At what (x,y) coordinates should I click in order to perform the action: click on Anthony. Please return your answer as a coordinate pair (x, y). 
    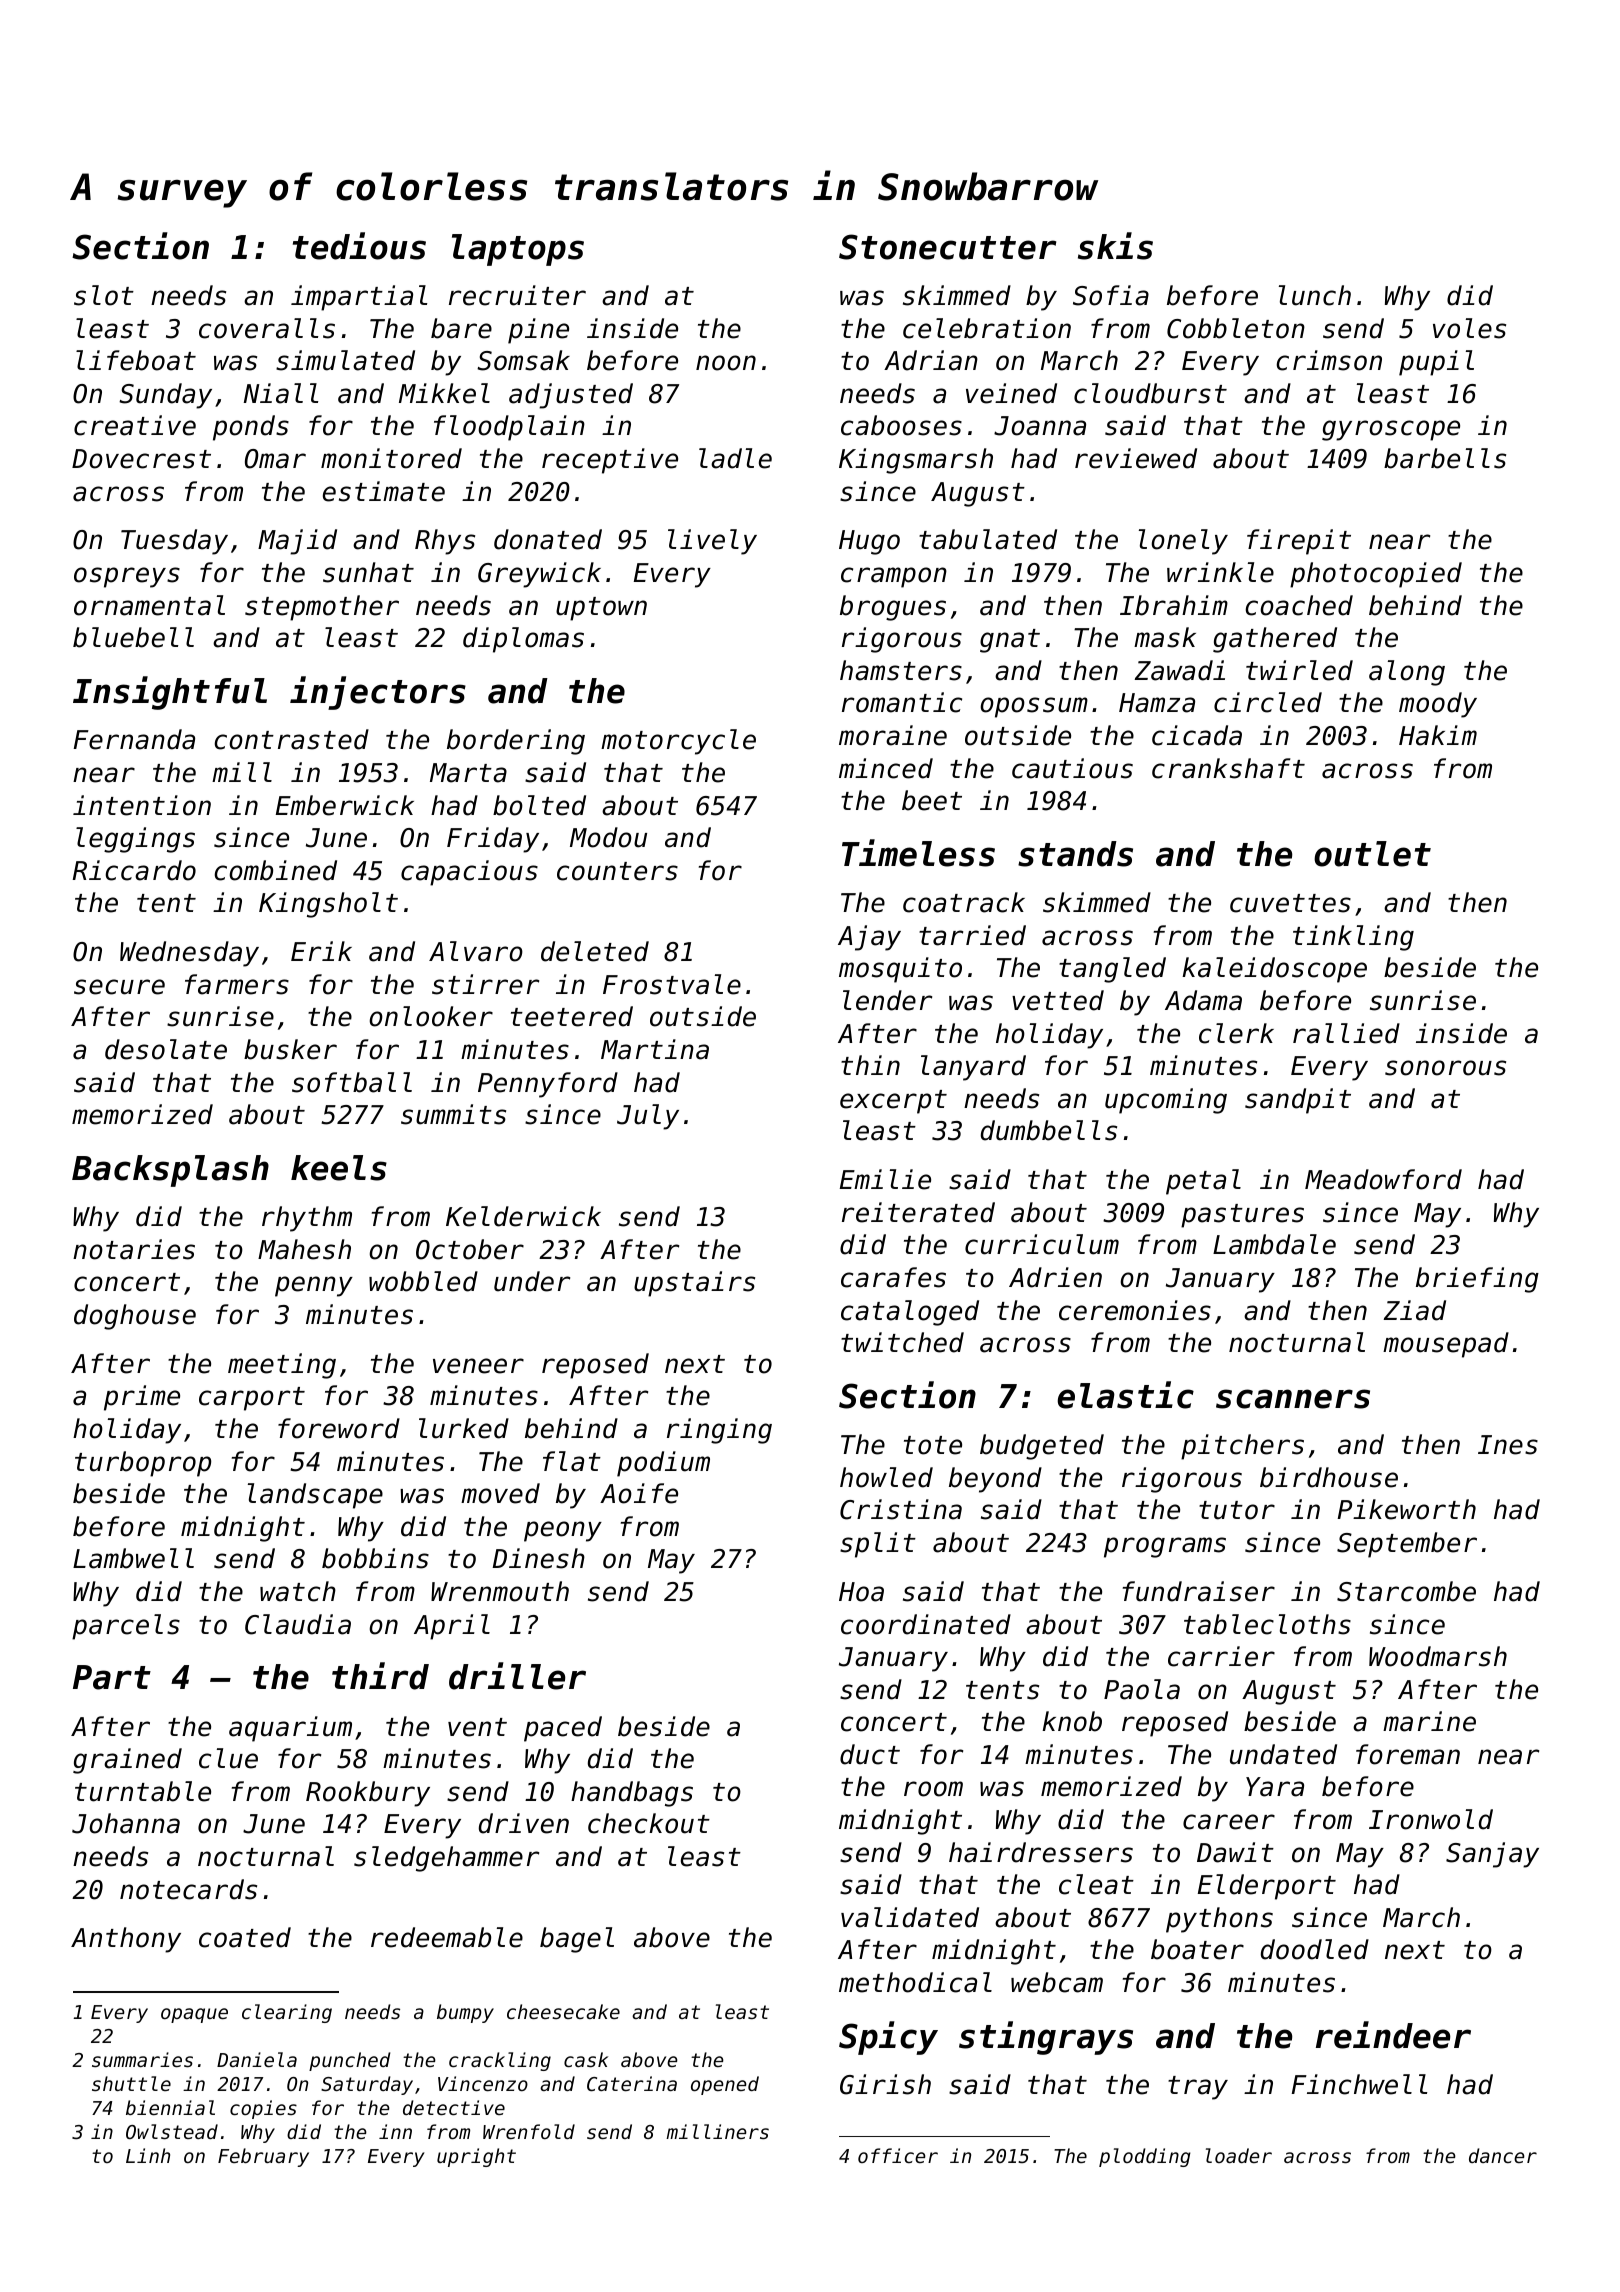
    Looking at the image, I should click on (126, 1940).
